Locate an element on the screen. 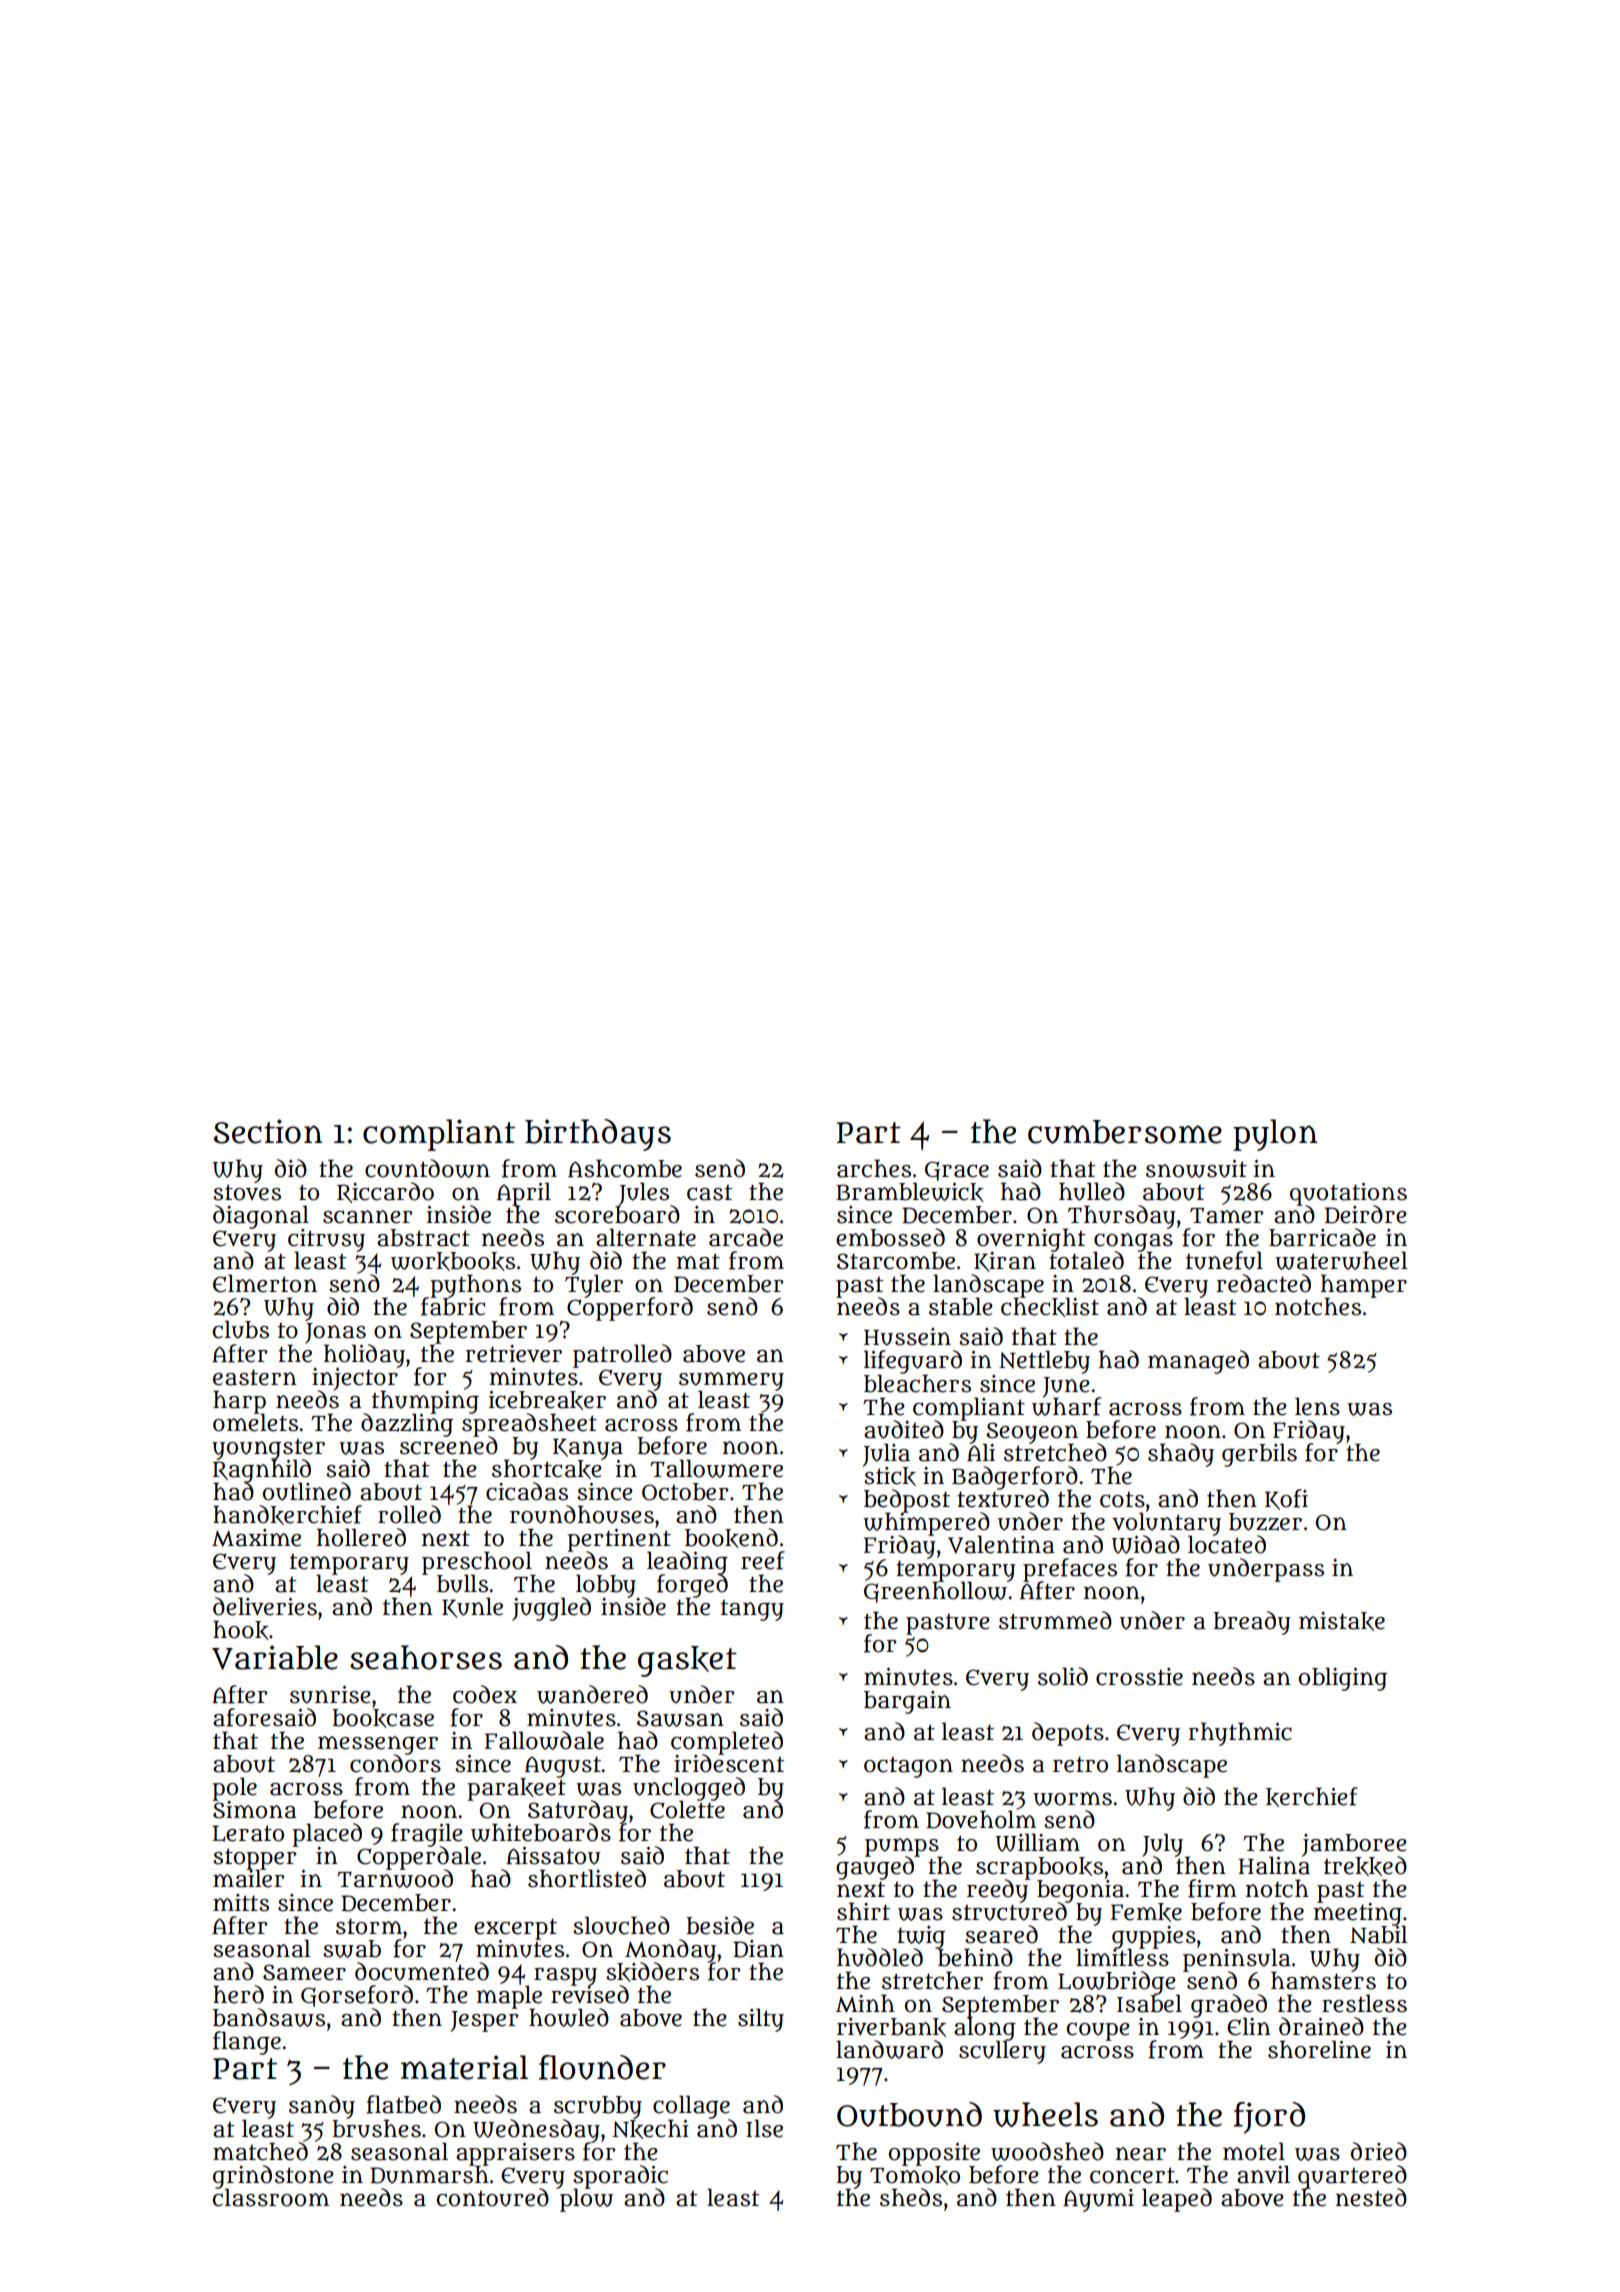 The image size is (1620, 2292). stoves is located at coordinates (247, 1192).
